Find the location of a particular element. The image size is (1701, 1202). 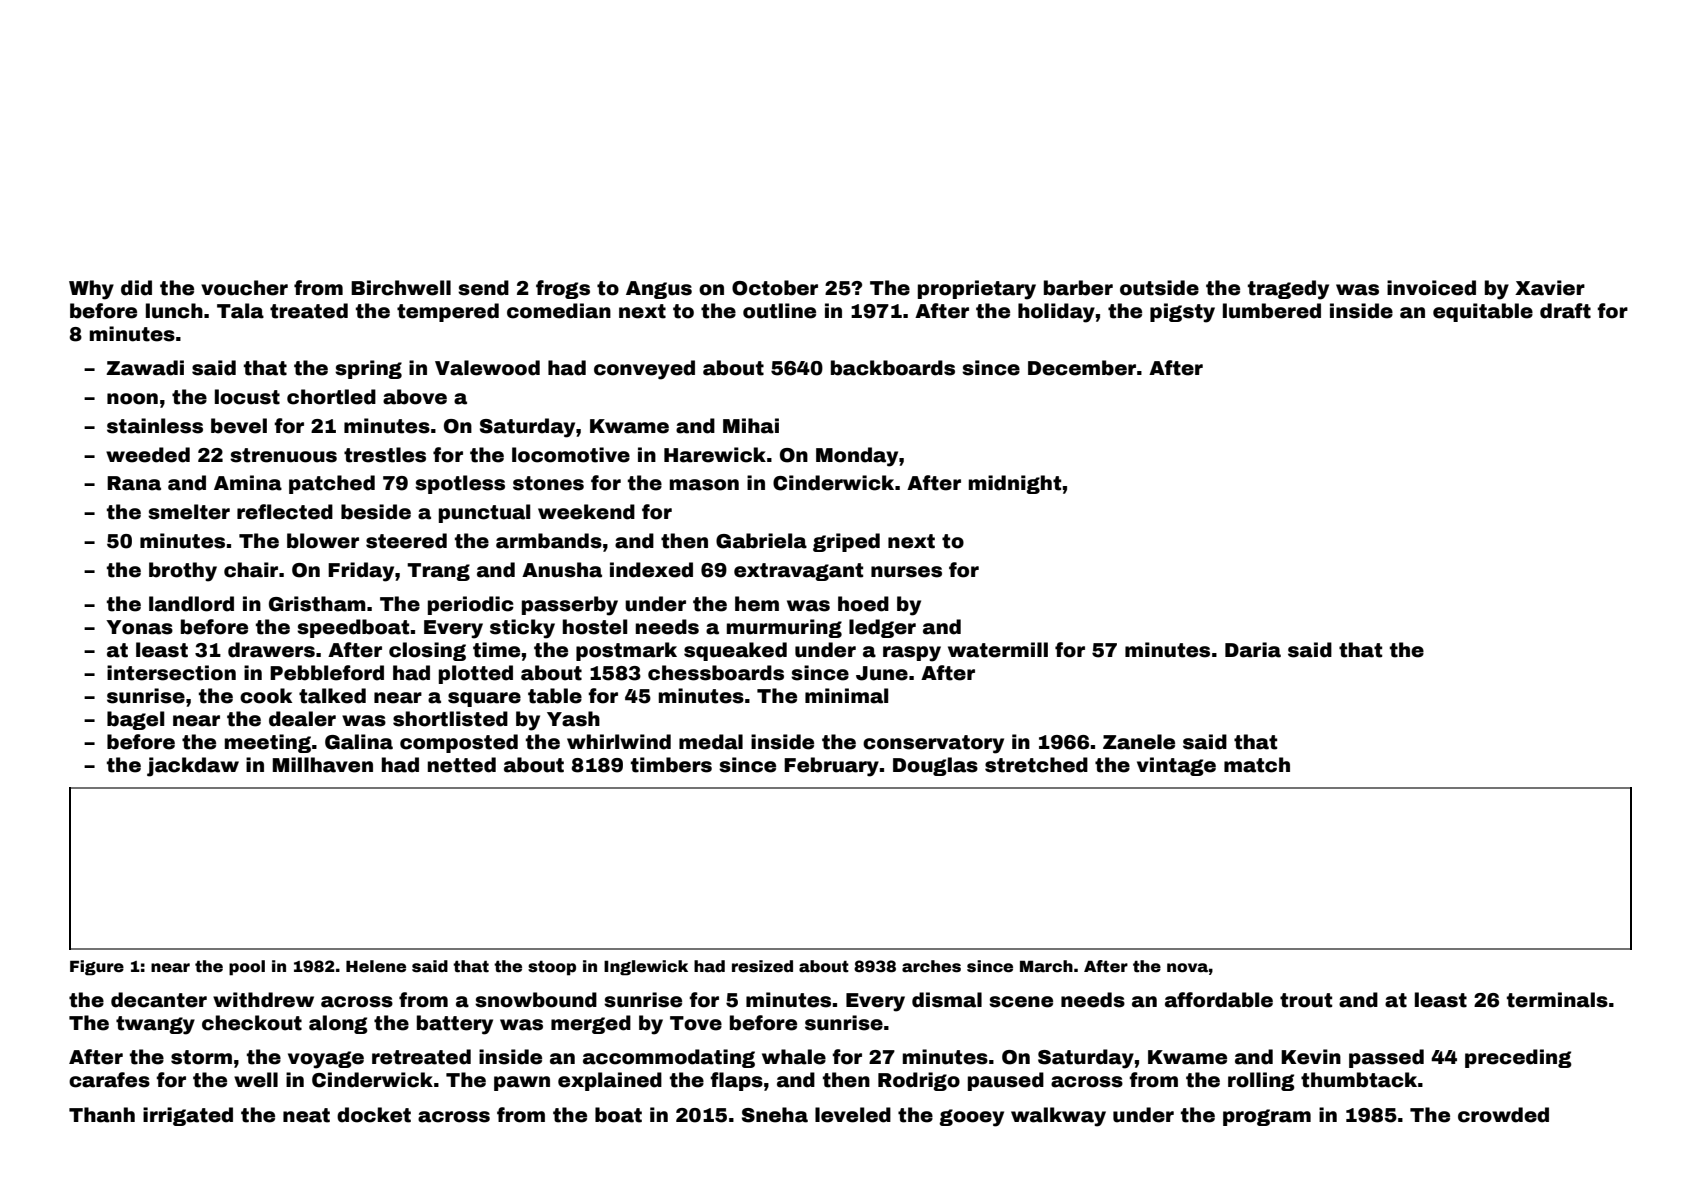

invoiced is located at coordinates (1431, 288).
